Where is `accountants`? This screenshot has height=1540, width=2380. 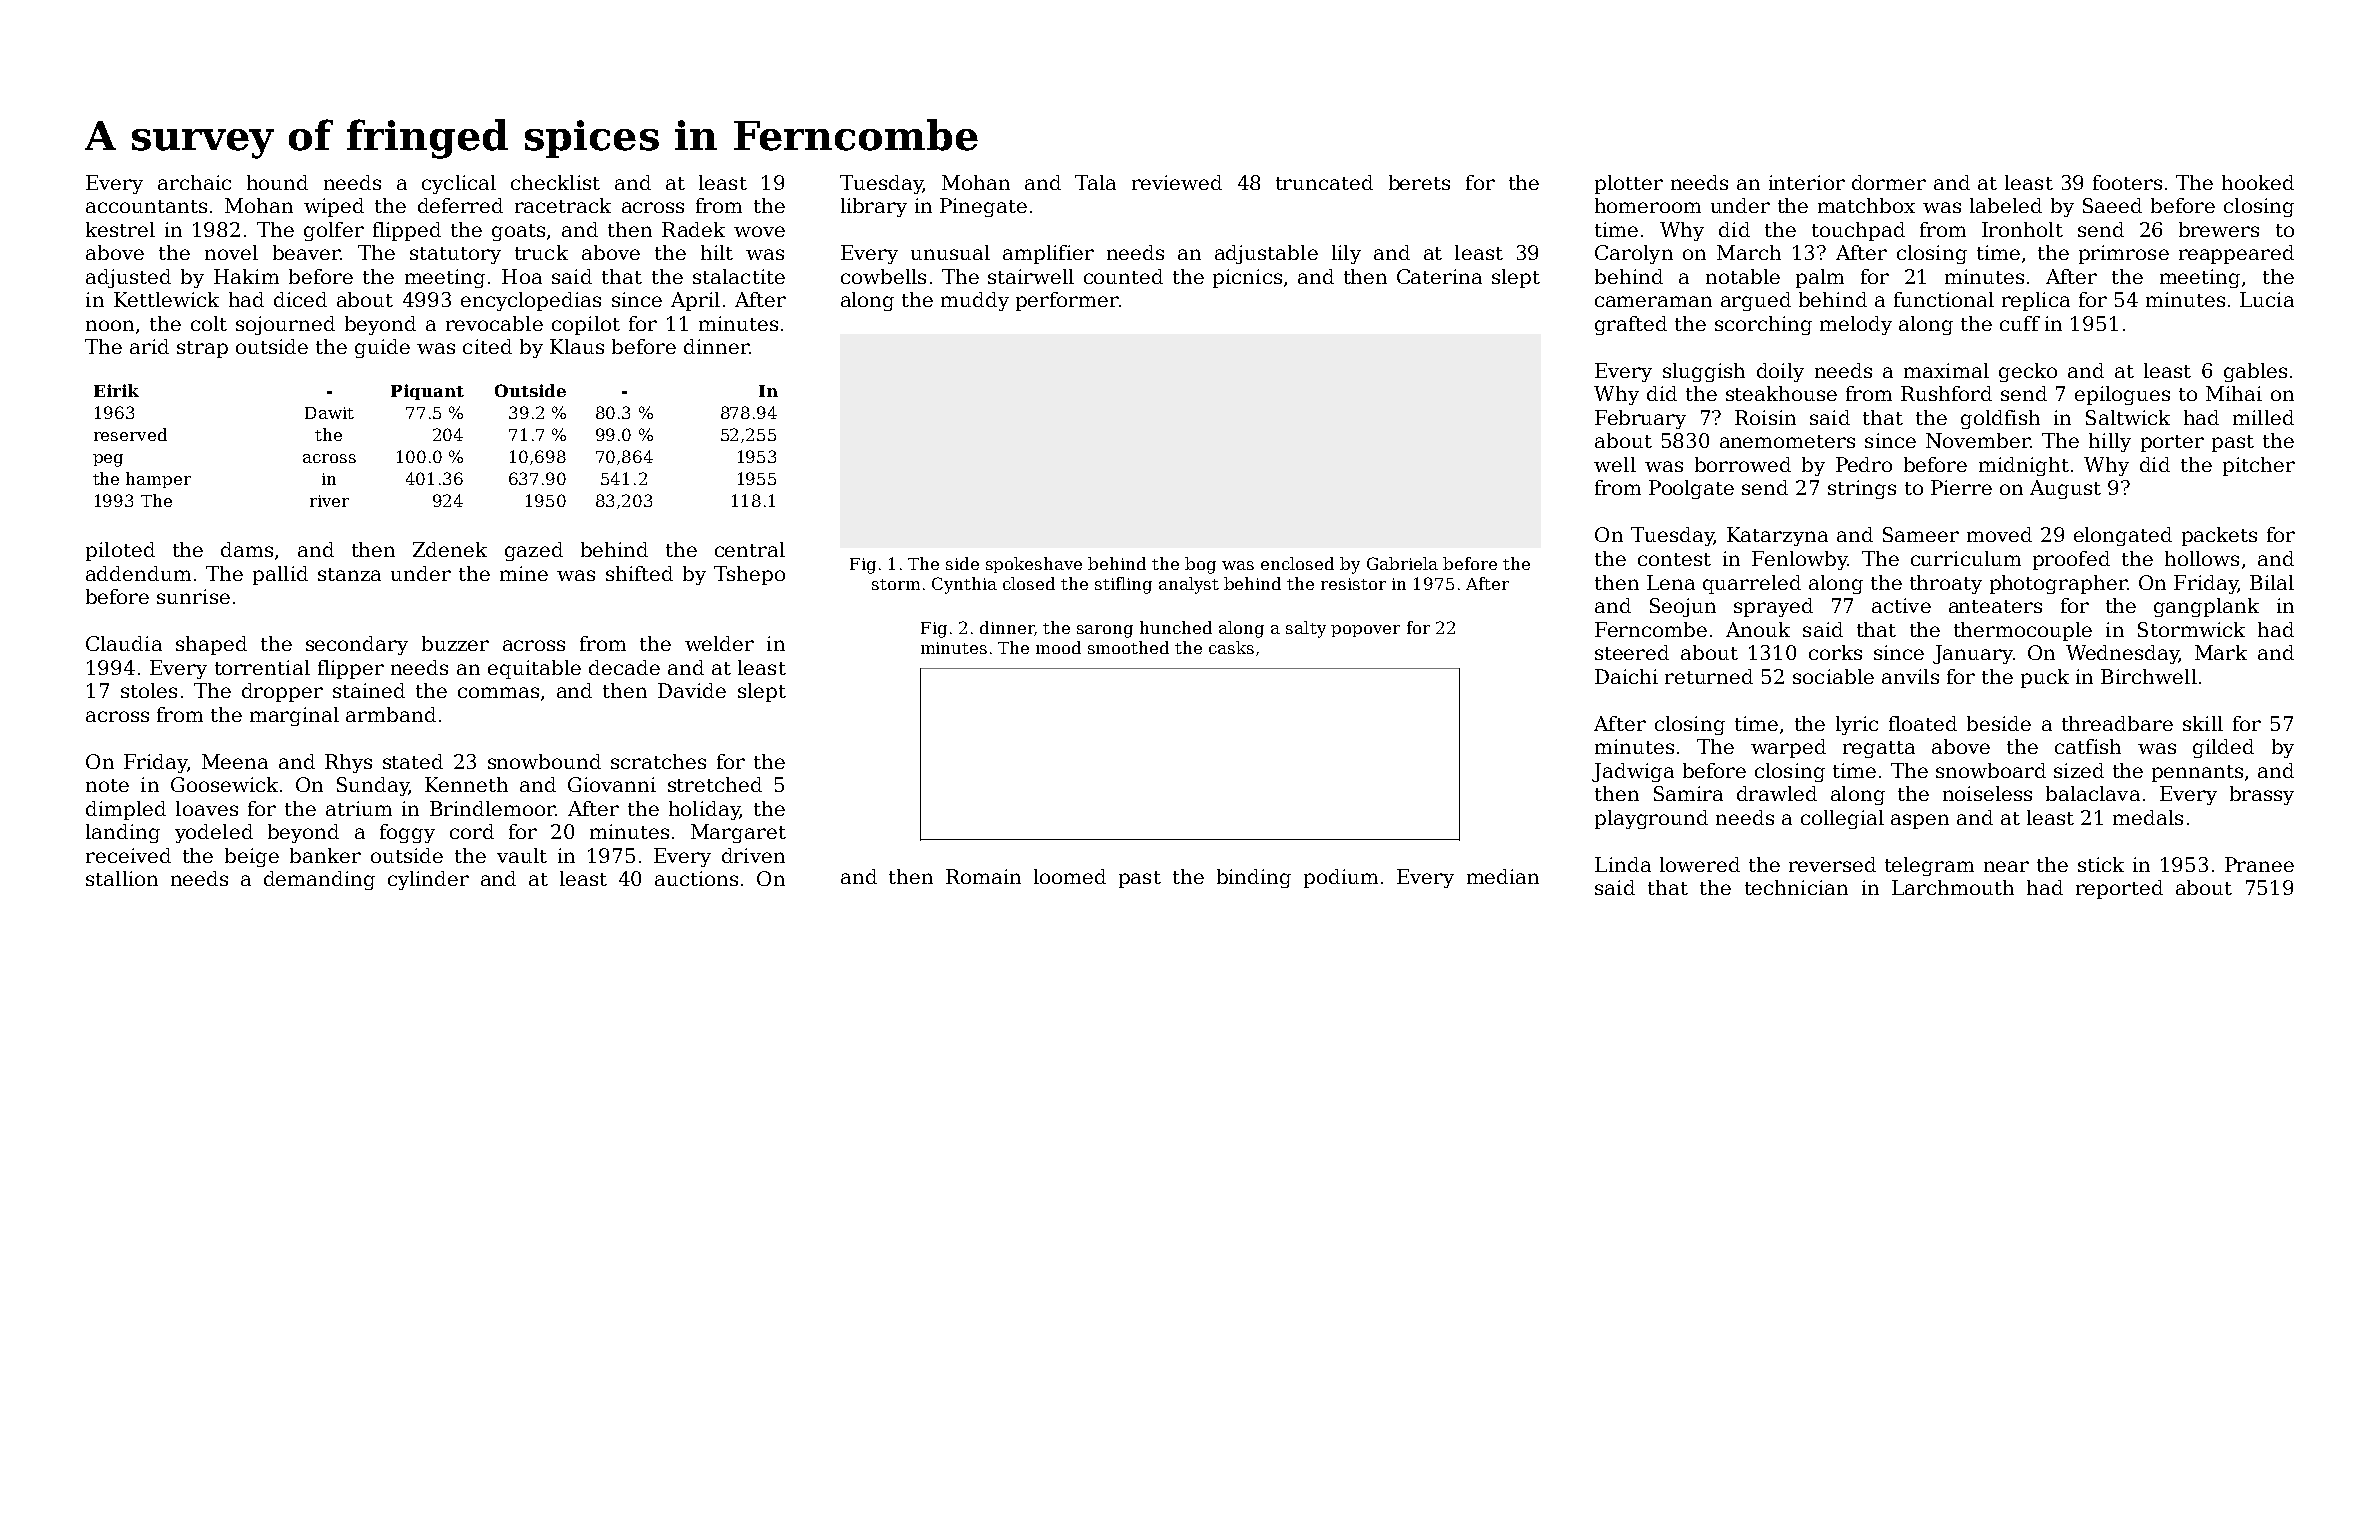 accountants is located at coordinates (146, 206).
